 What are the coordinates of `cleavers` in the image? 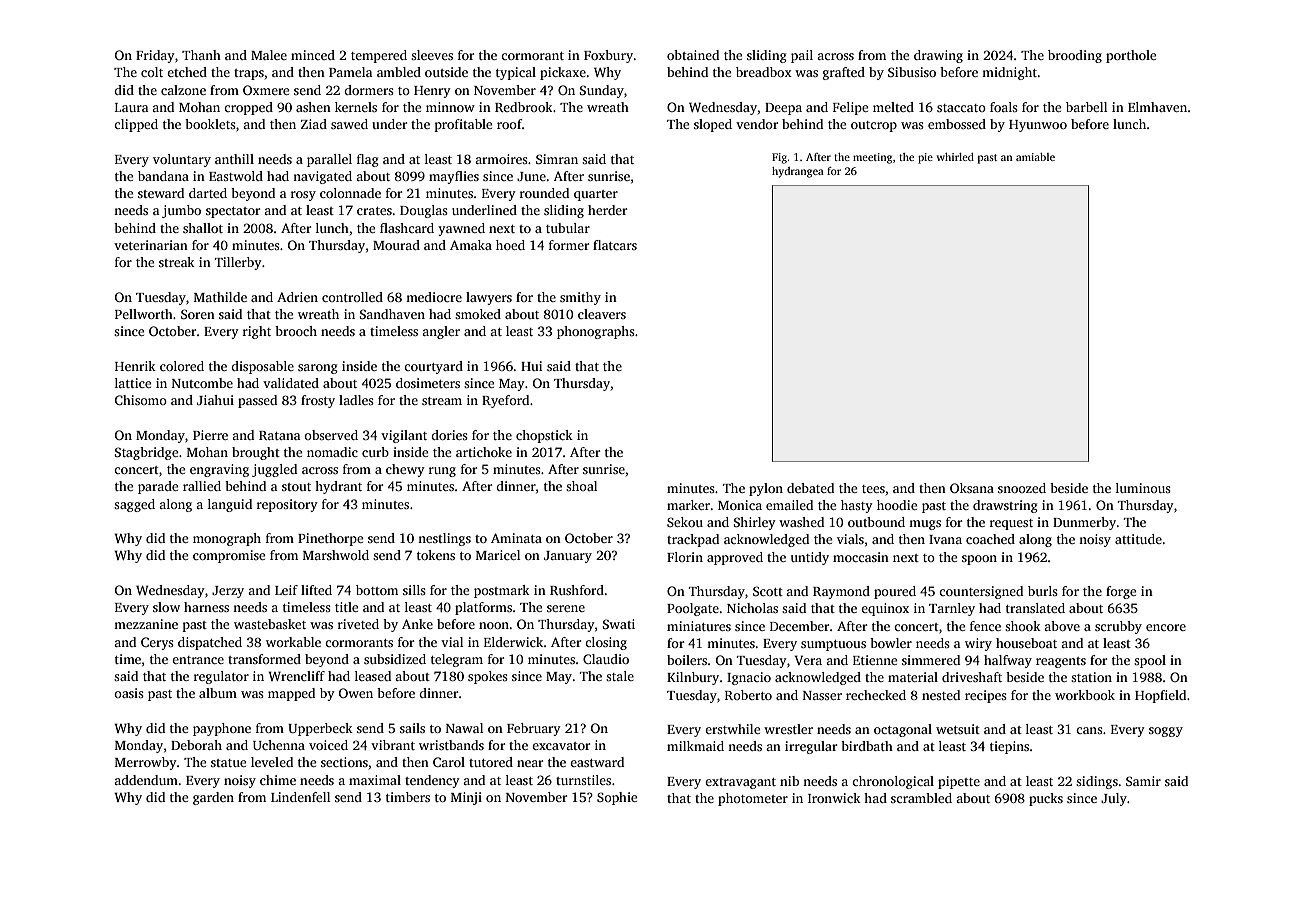 It's located at (602, 314).
